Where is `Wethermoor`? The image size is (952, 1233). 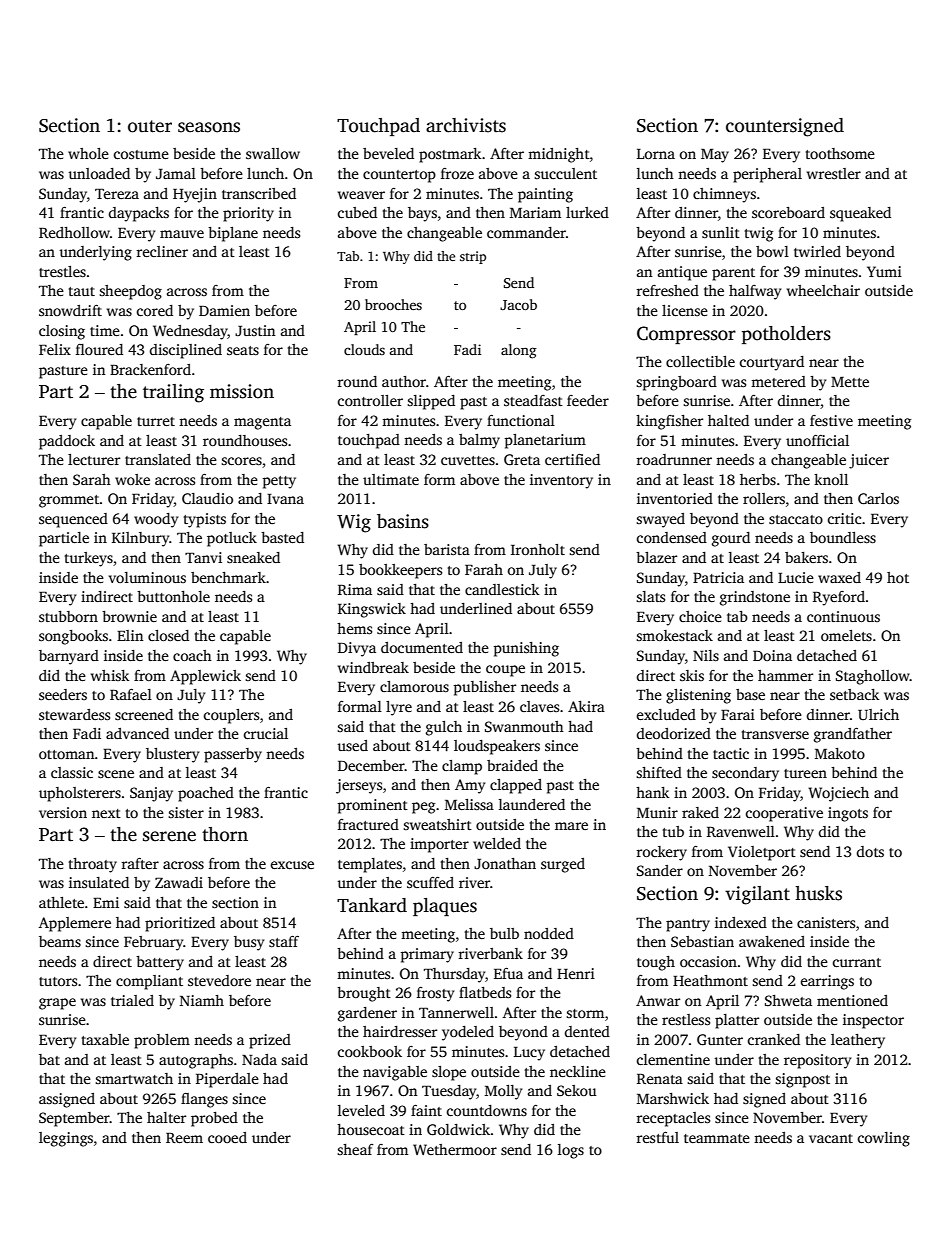
Wethermoor is located at coordinates (455, 1149).
